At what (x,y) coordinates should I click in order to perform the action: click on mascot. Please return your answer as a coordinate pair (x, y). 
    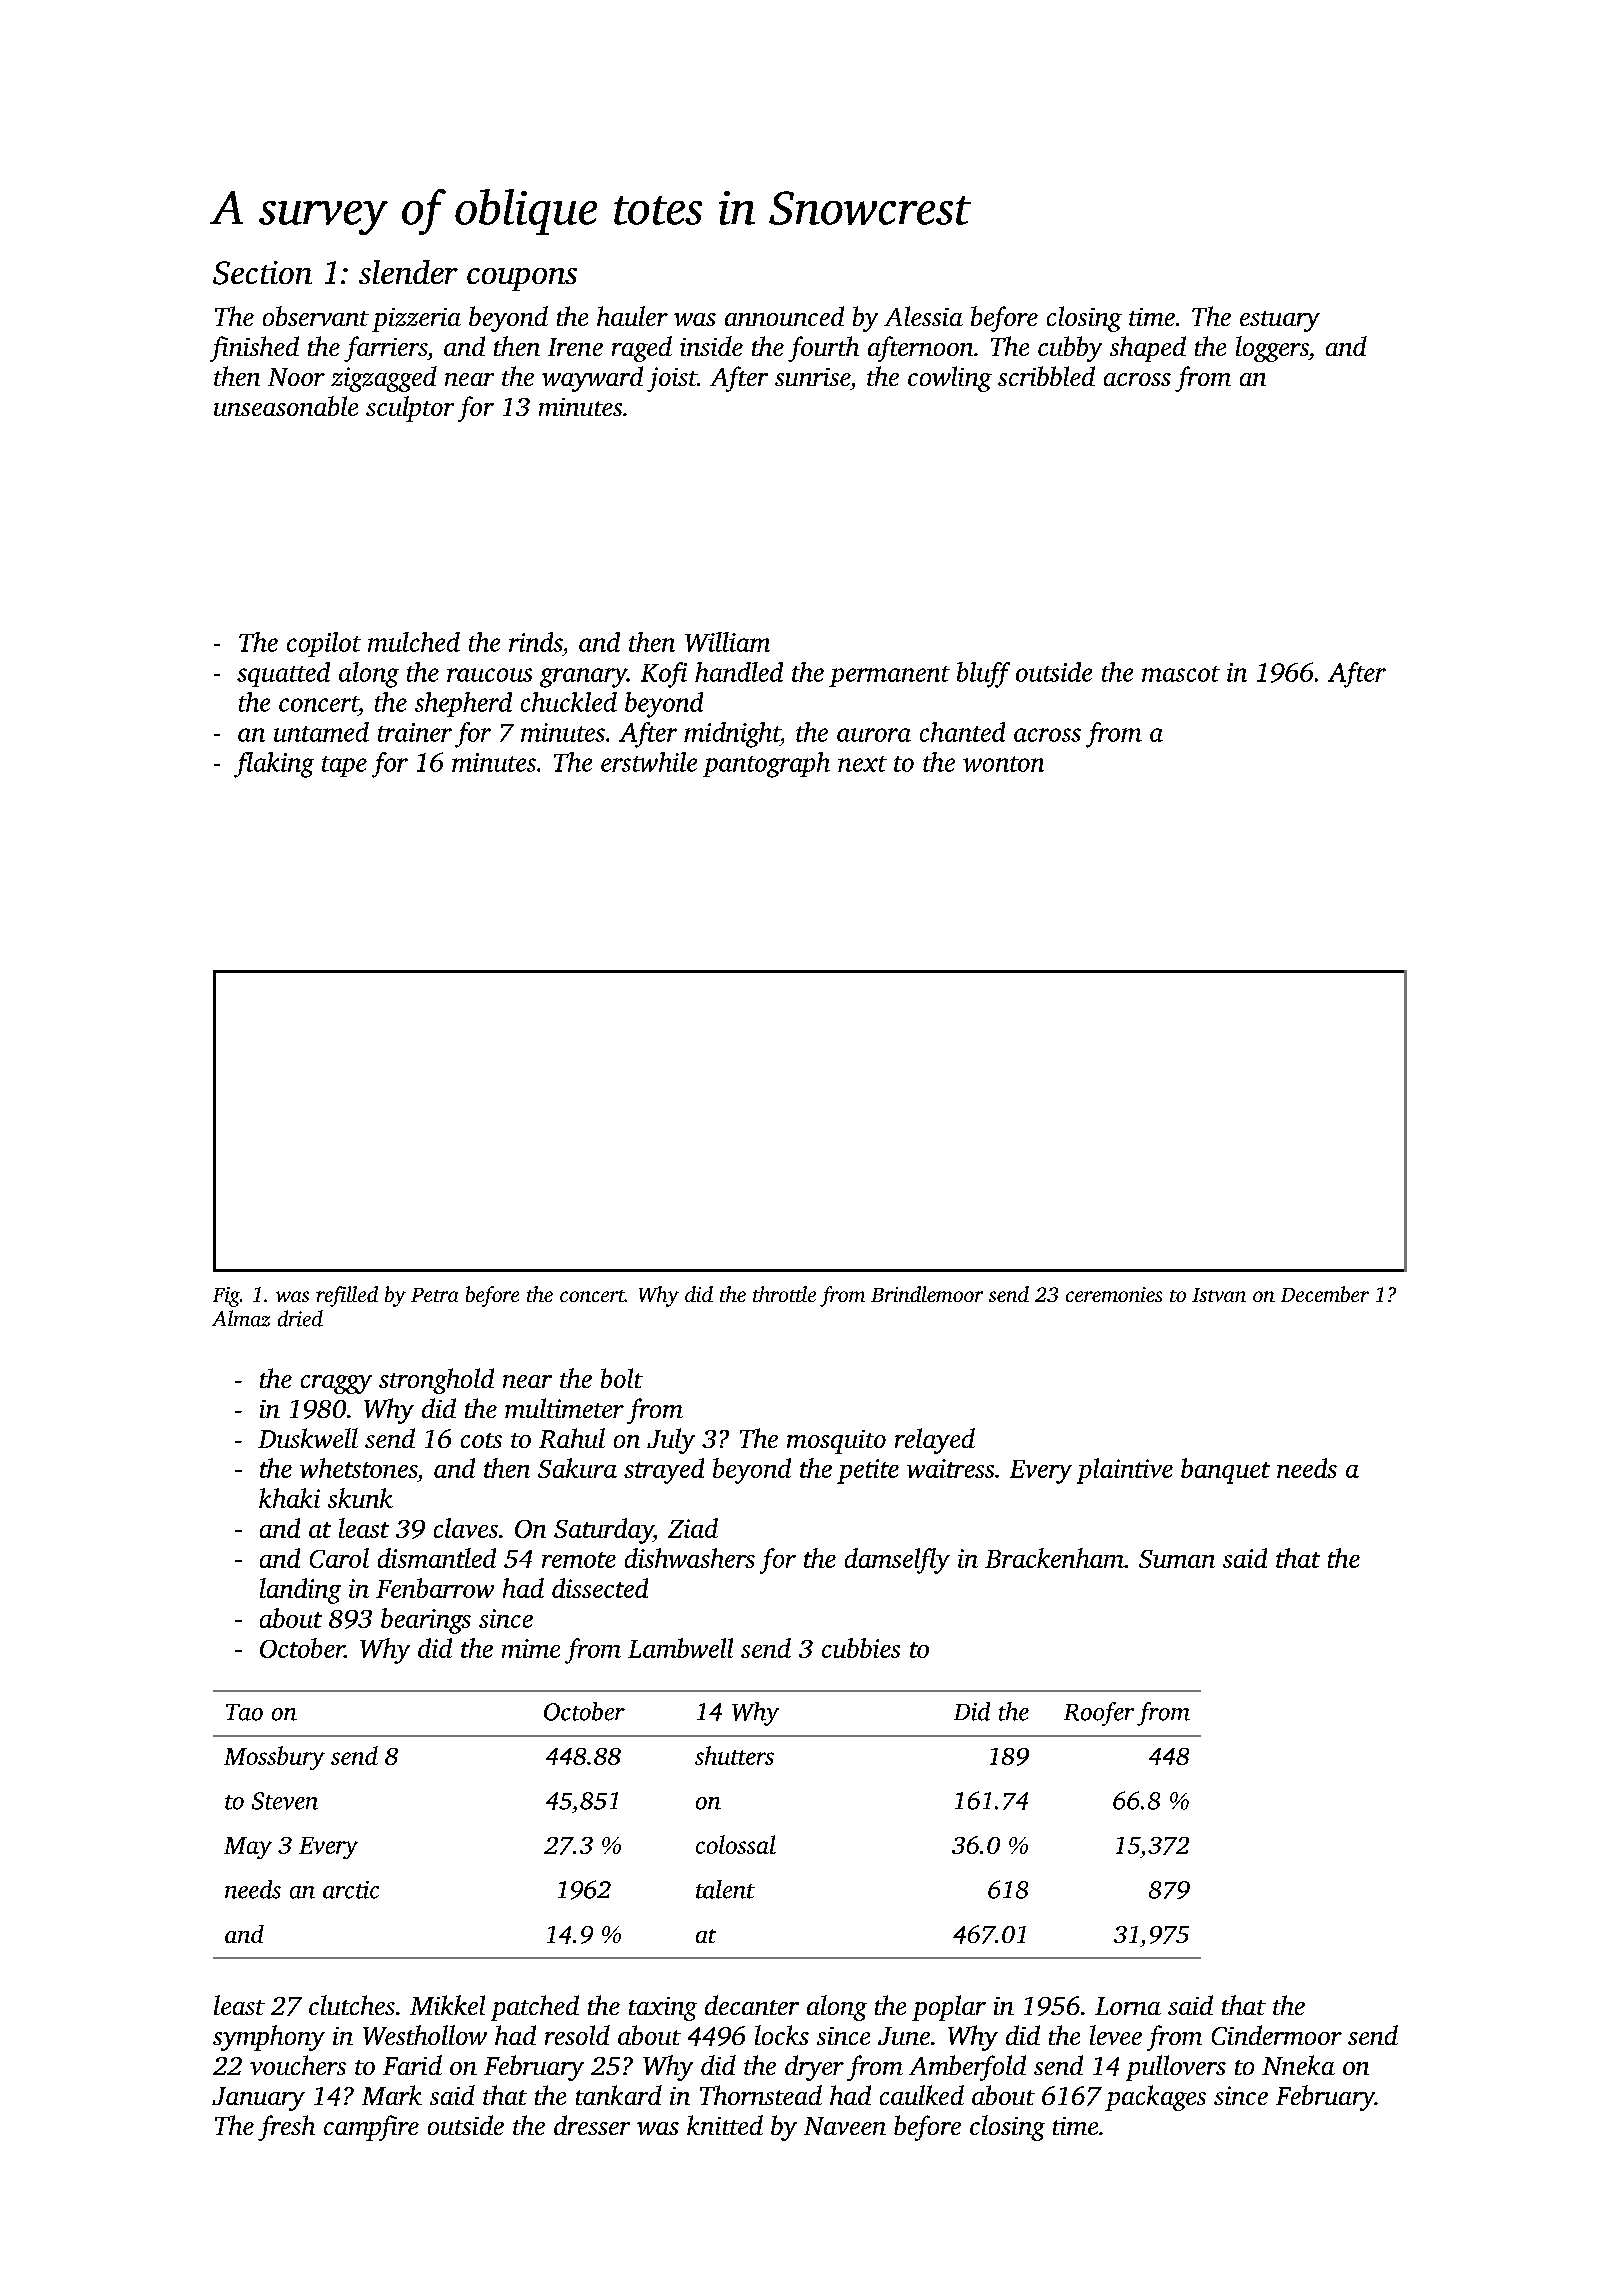
    Looking at the image, I should click on (1181, 674).
